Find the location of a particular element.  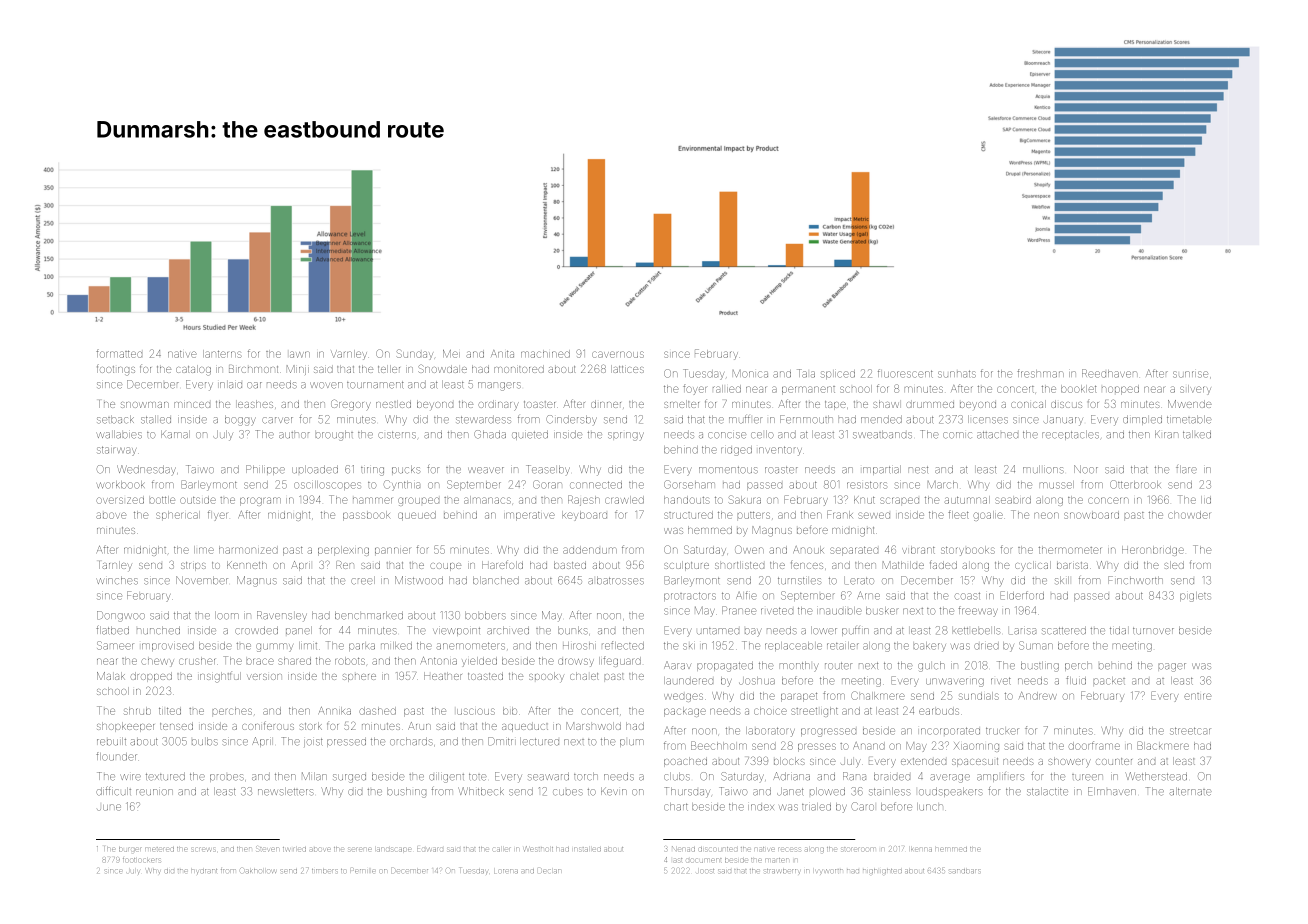

keyboard is located at coordinates (584, 516).
